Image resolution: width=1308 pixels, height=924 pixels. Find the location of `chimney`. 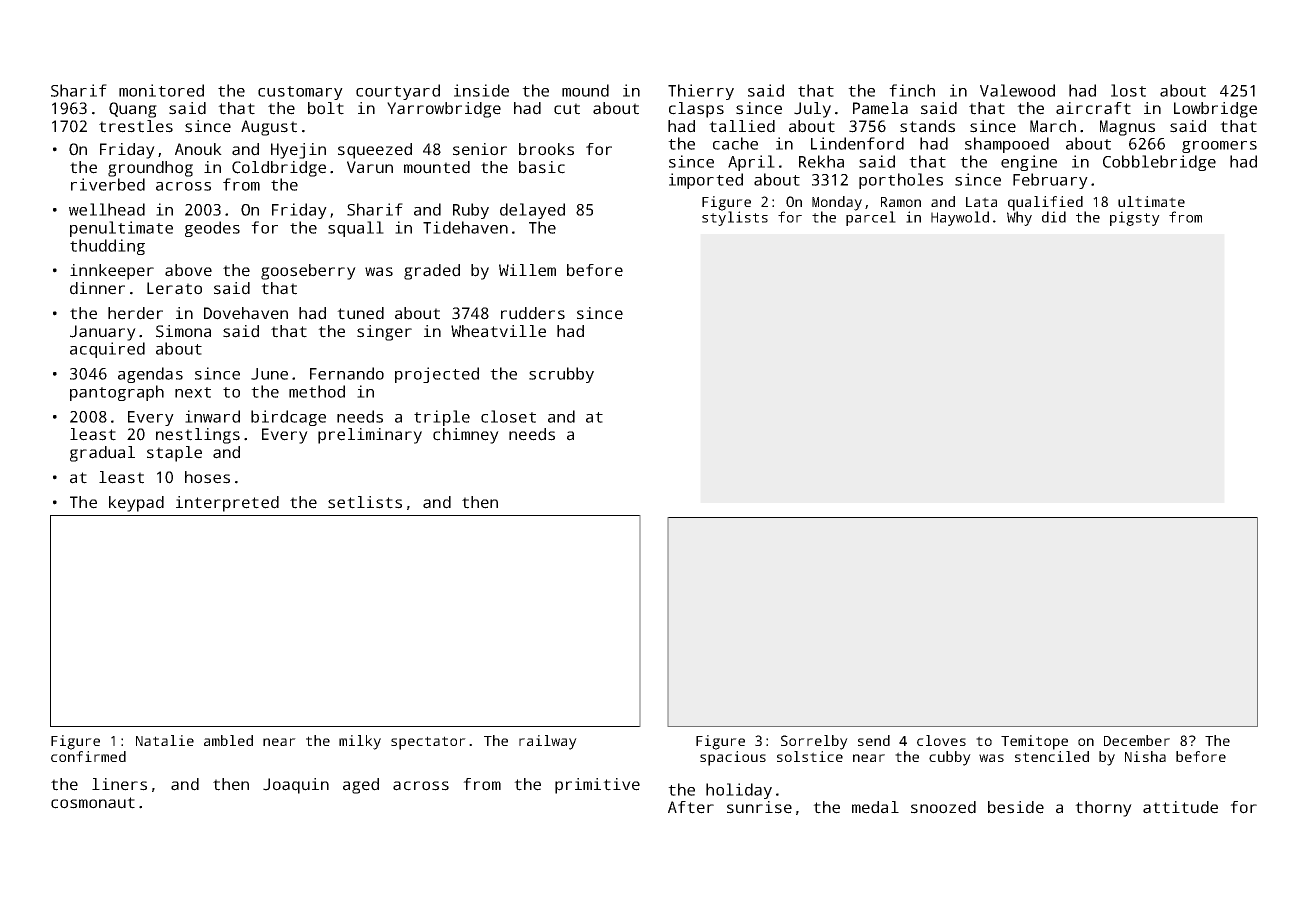

chimney is located at coordinates (466, 436).
